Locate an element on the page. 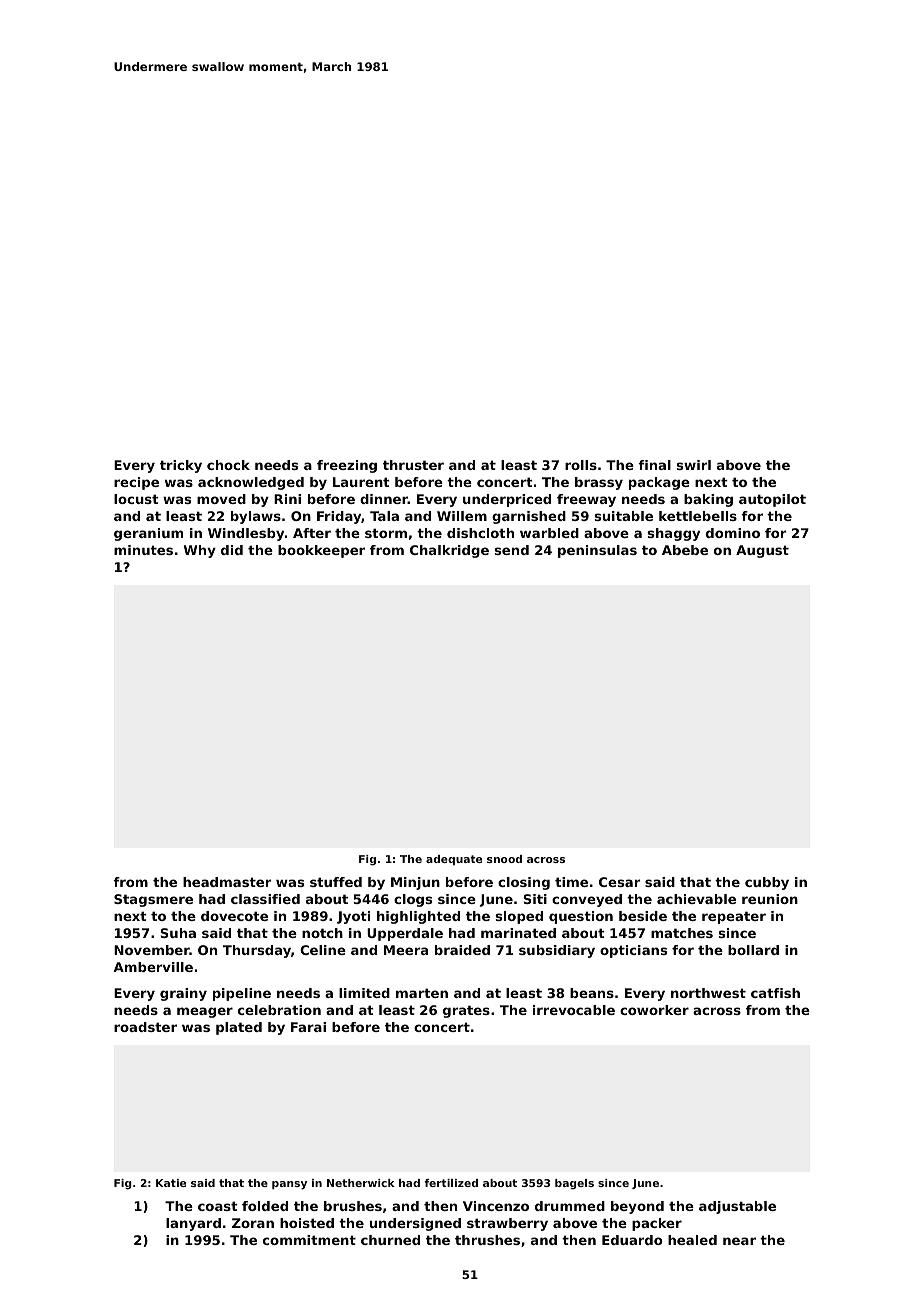 The width and height of the document is (924, 1308). Stagsmere is located at coordinates (153, 900).
